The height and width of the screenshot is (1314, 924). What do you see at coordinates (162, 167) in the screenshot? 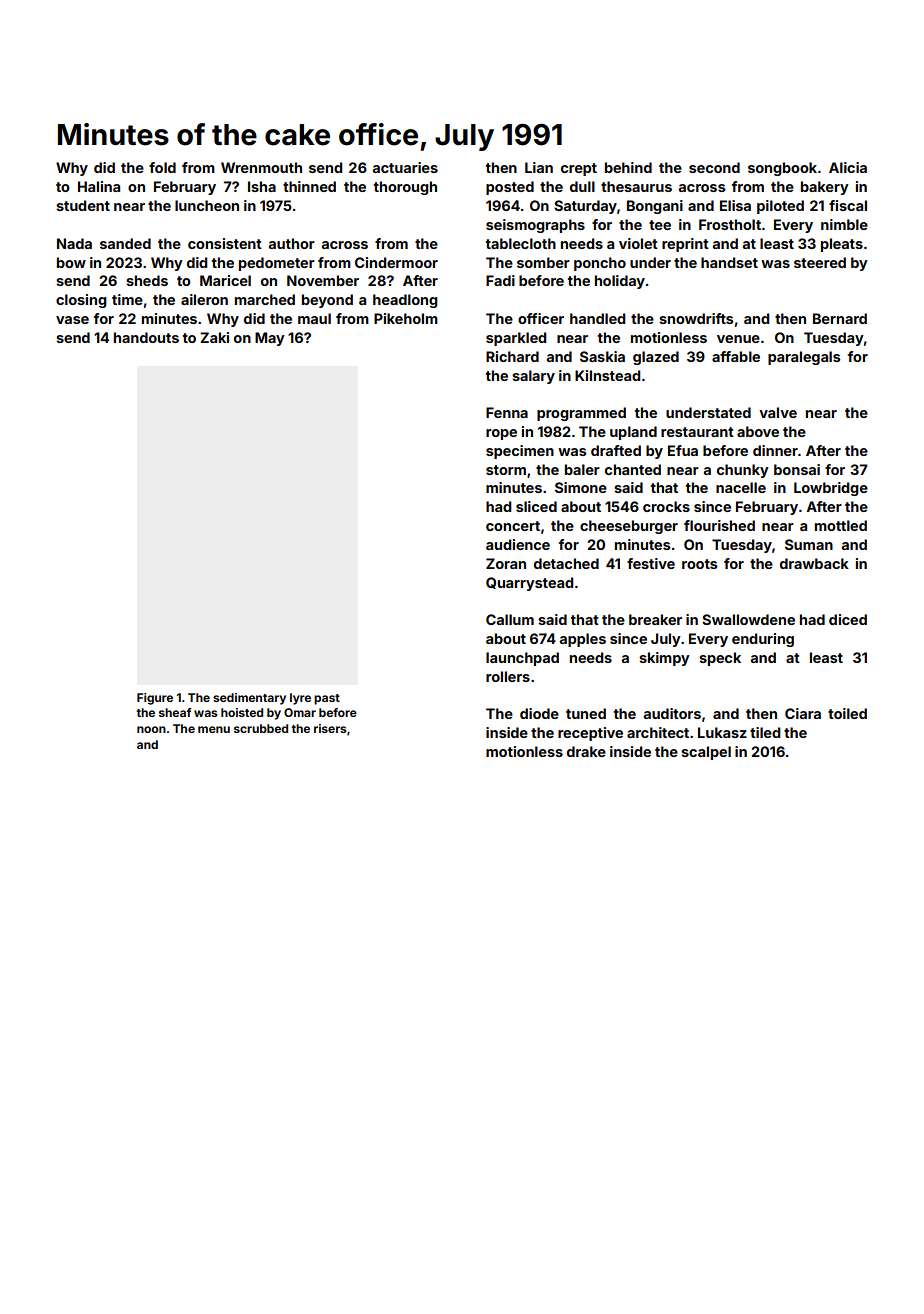
I see `fold` at bounding box center [162, 167].
